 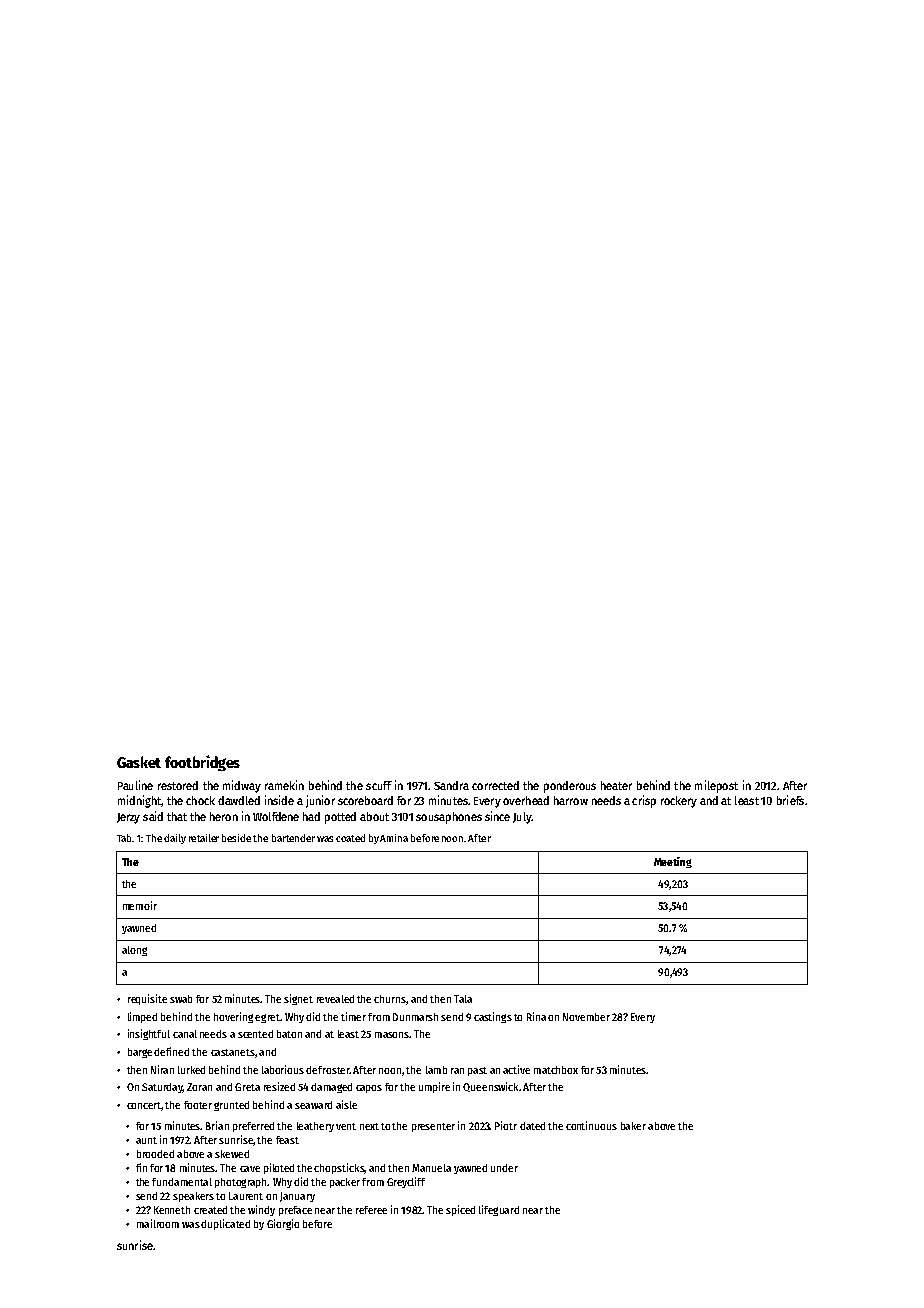 What do you see at coordinates (202, 763) in the document?
I see `footbridges` at bounding box center [202, 763].
